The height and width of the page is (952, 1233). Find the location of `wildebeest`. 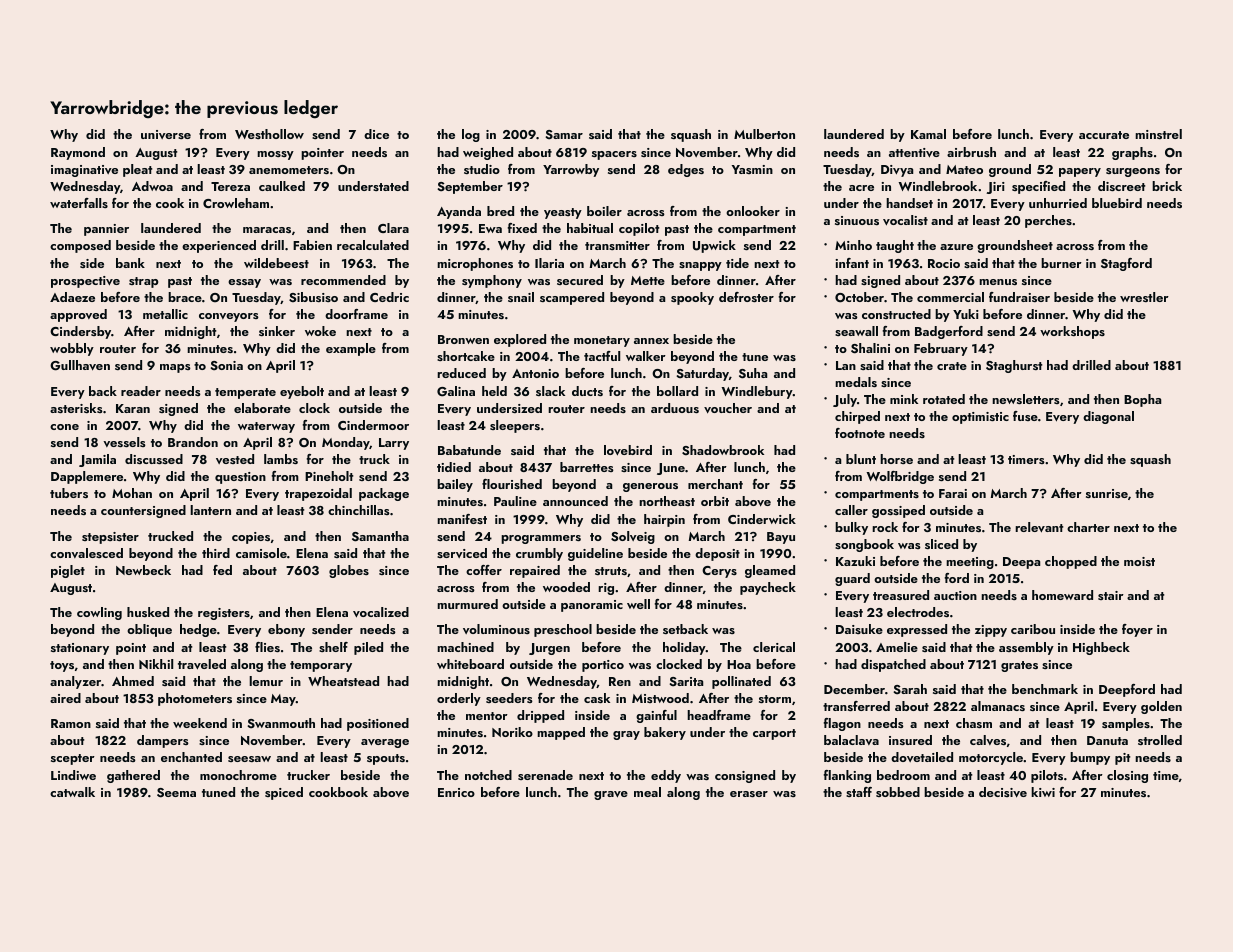

wildebeest is located at coordinates (276, 263).
